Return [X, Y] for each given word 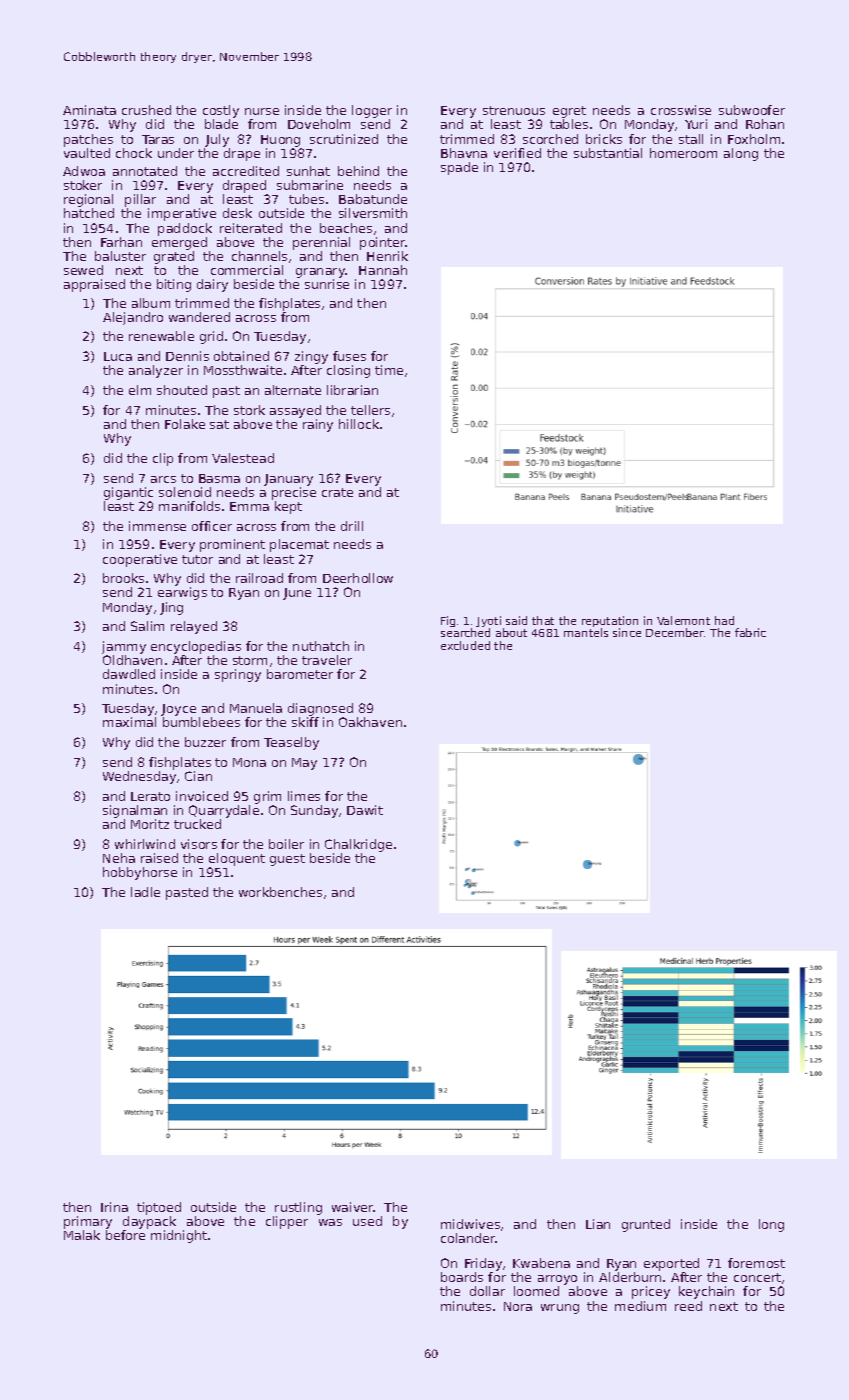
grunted [646, 1225]
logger [372, 111]
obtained [241, 356]
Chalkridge [358, 845]
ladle [145, 892]
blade [221, 124]
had [724, 620]
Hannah [383, 270]
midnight [179, 1236]
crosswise [681, 110]
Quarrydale [224, 811]
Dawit [365, 810]
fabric [750, 632]
